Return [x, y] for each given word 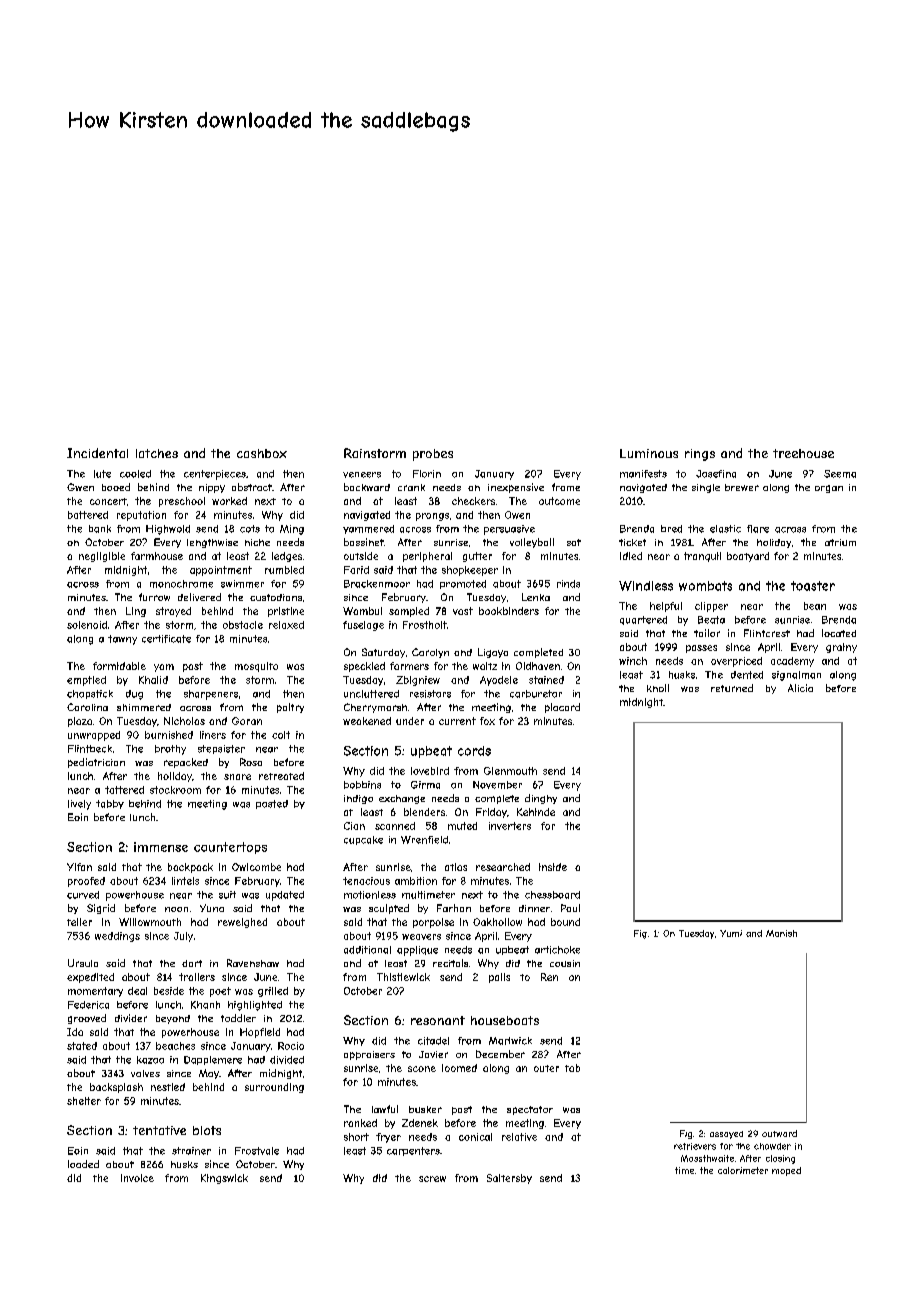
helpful [666, 607]
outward [779, 1133]
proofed [86, 882]
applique [417, 951]
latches [157, 453]
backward [367, 487]
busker [425, 1109]
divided [287, 1060]
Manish [781, 933]
